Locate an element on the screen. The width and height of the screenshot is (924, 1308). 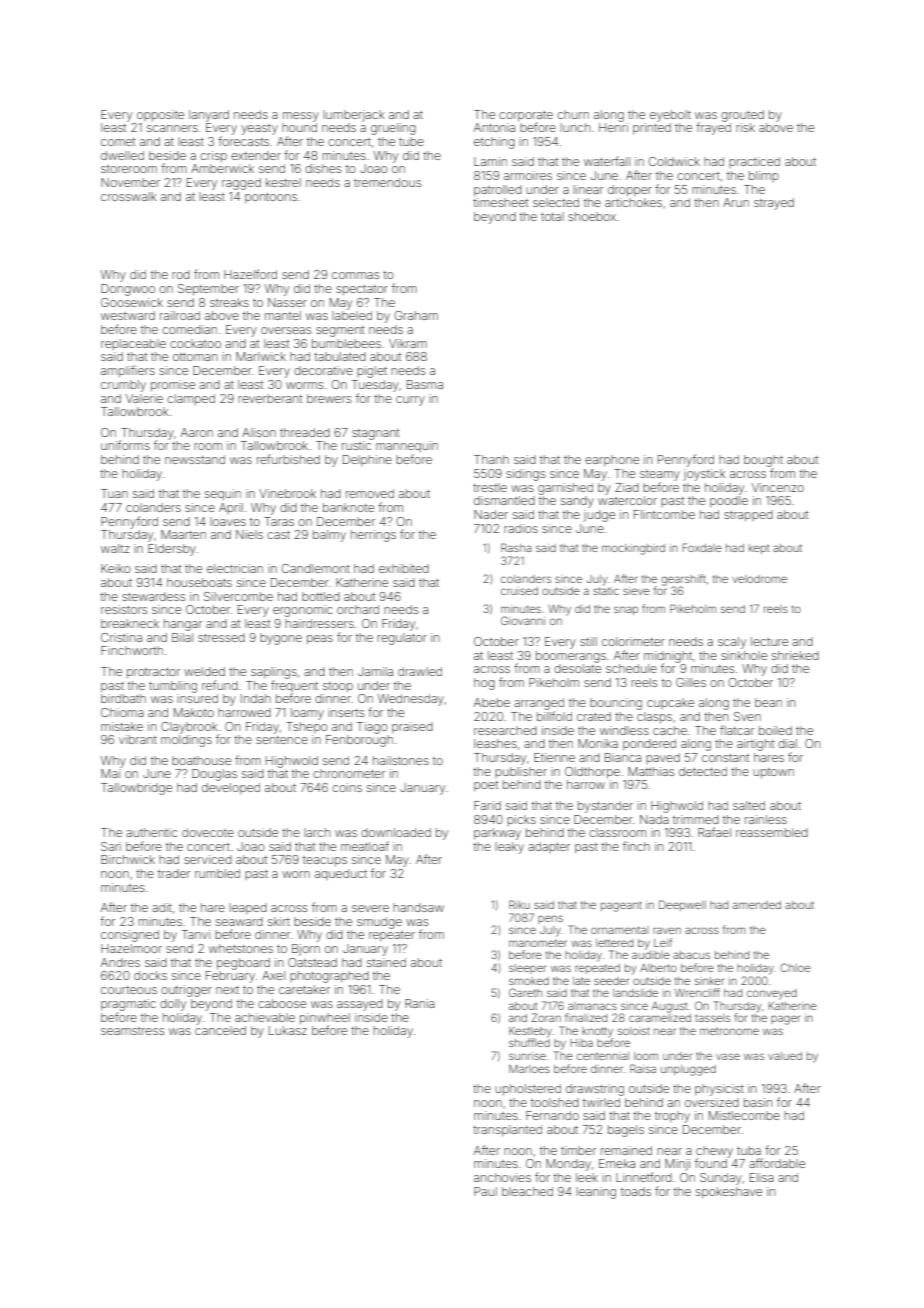
velodrome is located at coordinates (759, 579).
